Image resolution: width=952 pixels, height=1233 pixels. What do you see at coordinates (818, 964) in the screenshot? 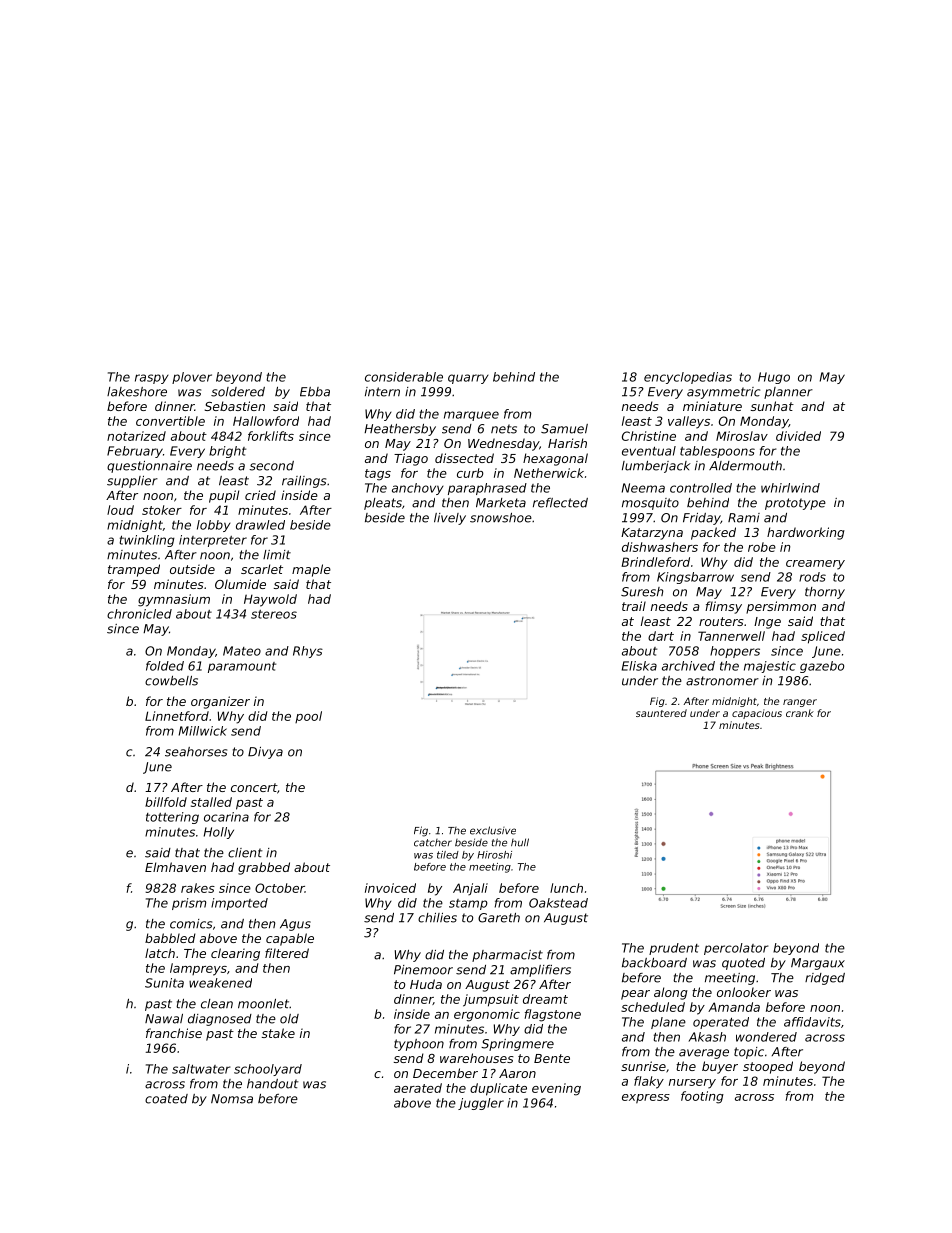
I see `Margaux` at bounding box center [818, 964].
